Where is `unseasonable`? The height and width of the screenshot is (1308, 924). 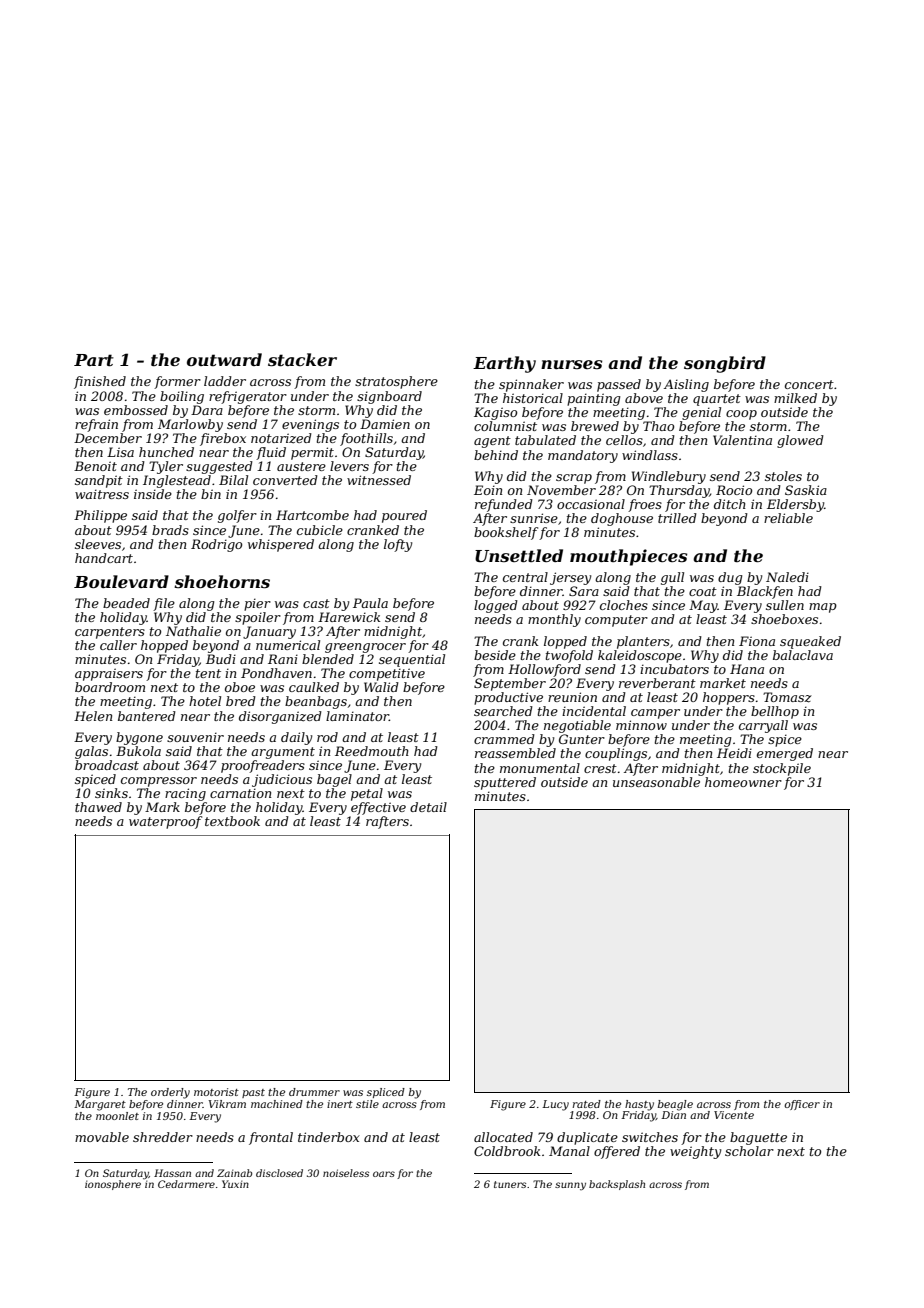
unseasonable is located at coordinates (656, 782).
